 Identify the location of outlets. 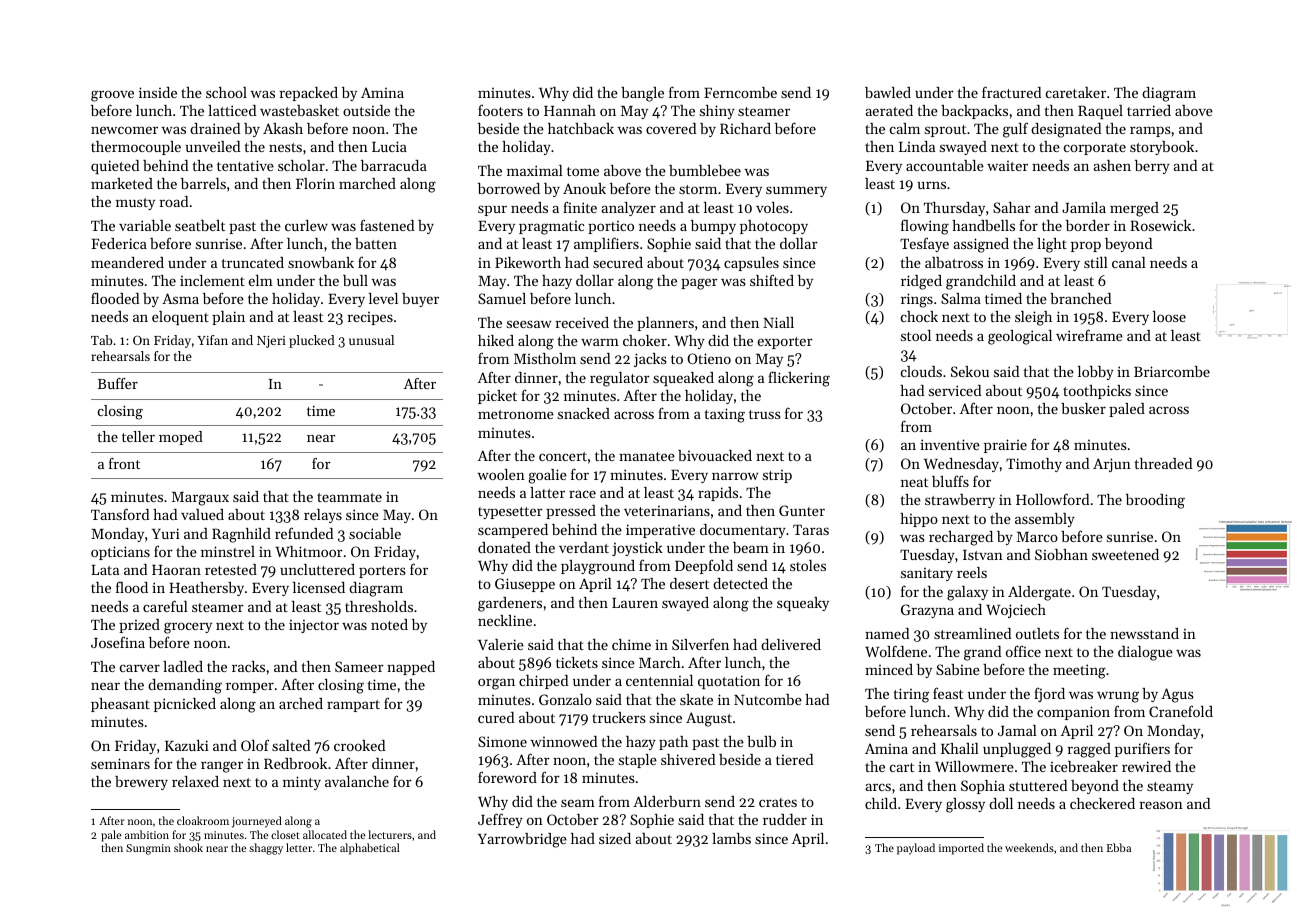
(1037, 633).
